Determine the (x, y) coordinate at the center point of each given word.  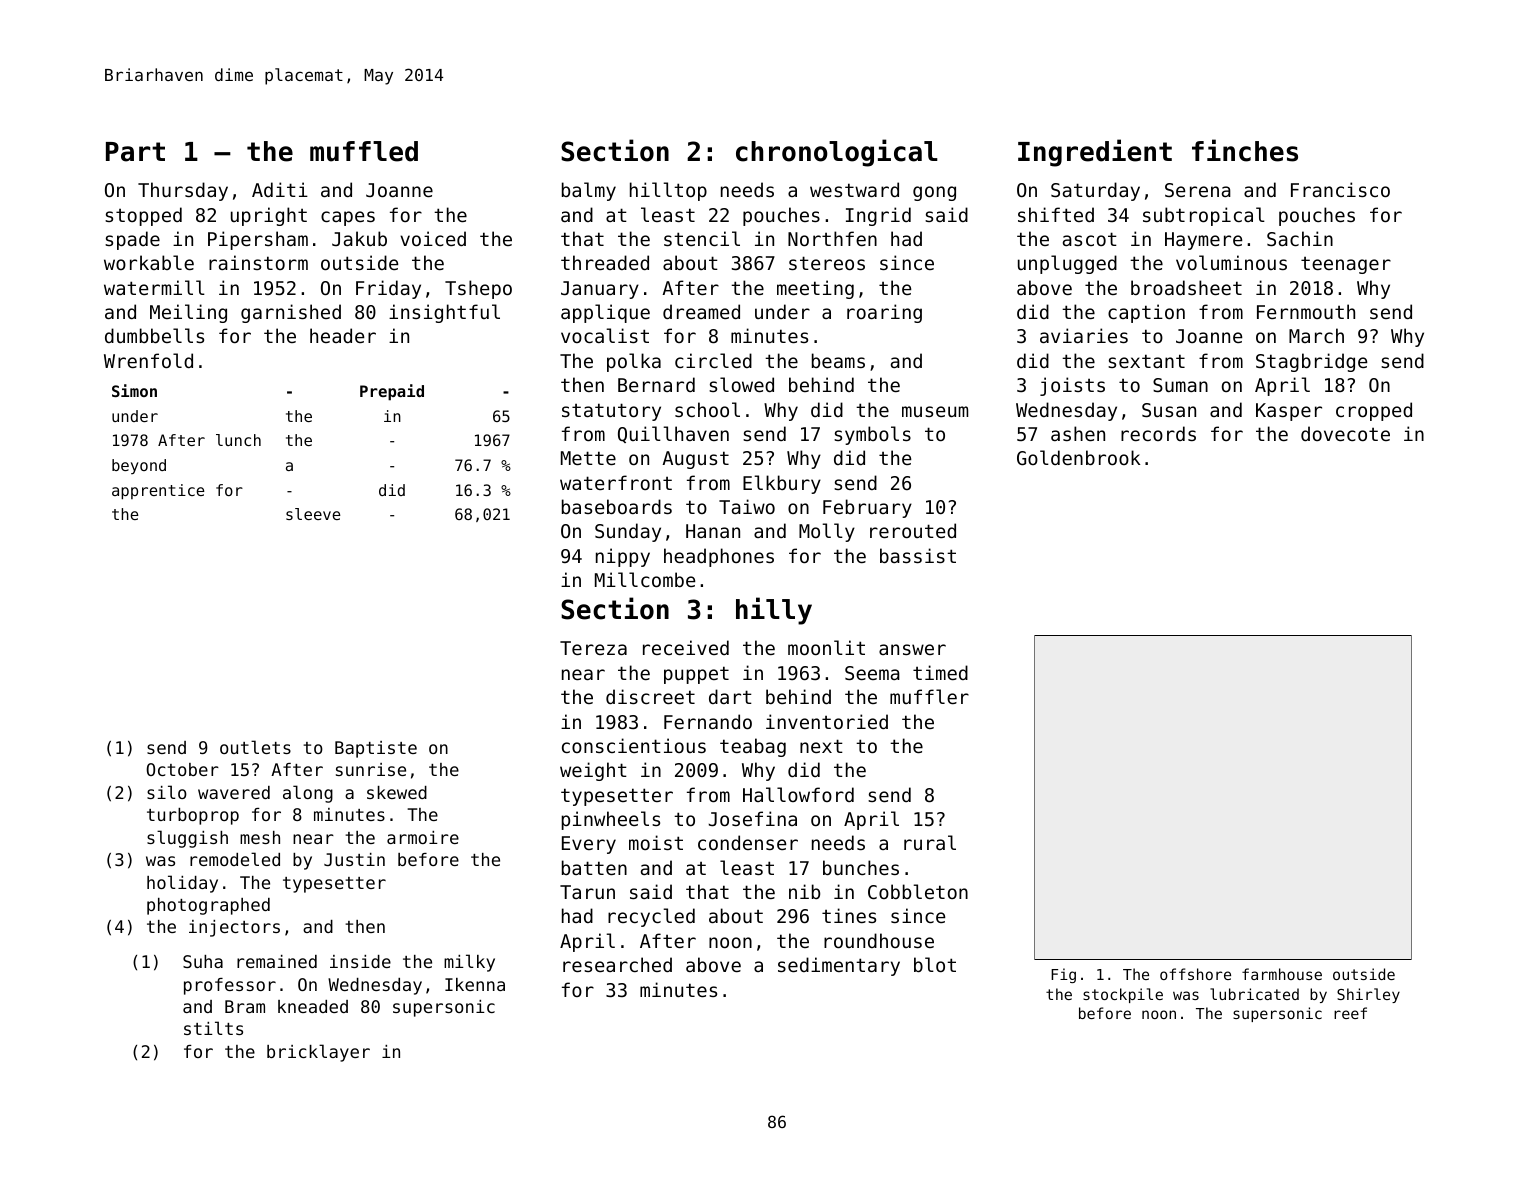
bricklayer (318, 1053)
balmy (589, 191)
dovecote (1345, 433)
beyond (139, 466)
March (1316, 335)
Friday (388, 289)
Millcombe (645, 579)
